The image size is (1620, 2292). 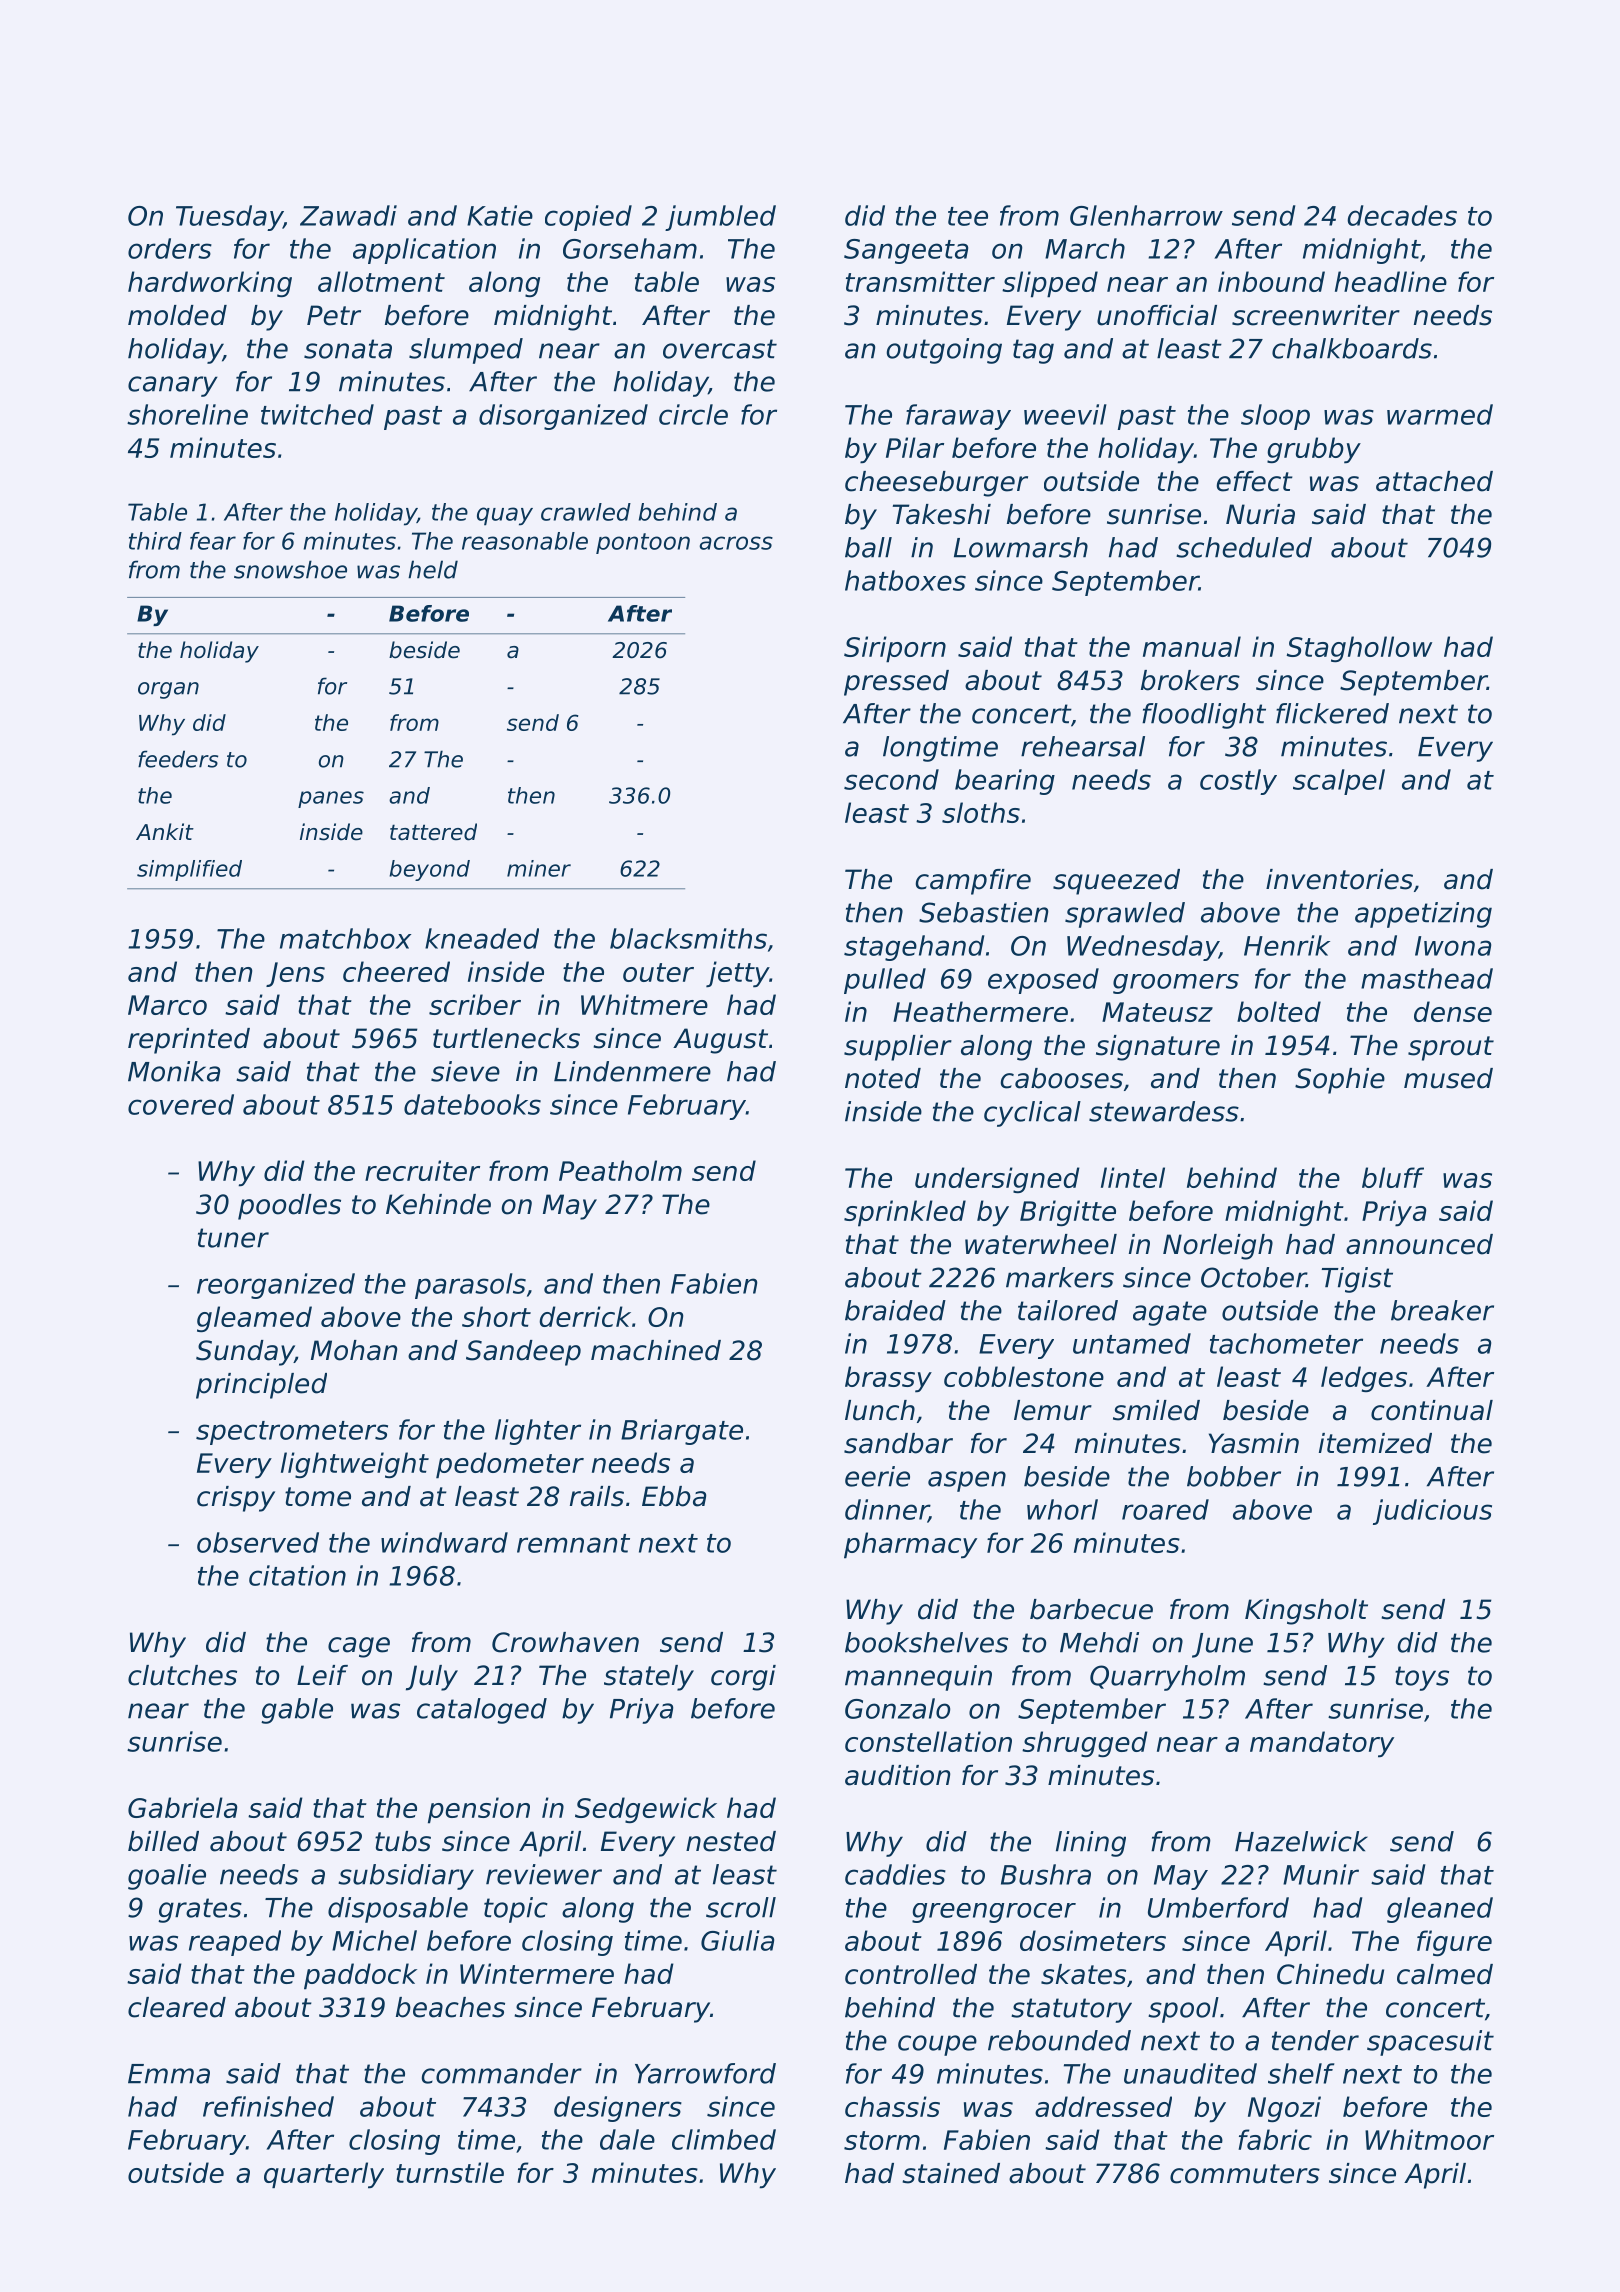 I want to click on warmed, so click(x=1440, y=414).
